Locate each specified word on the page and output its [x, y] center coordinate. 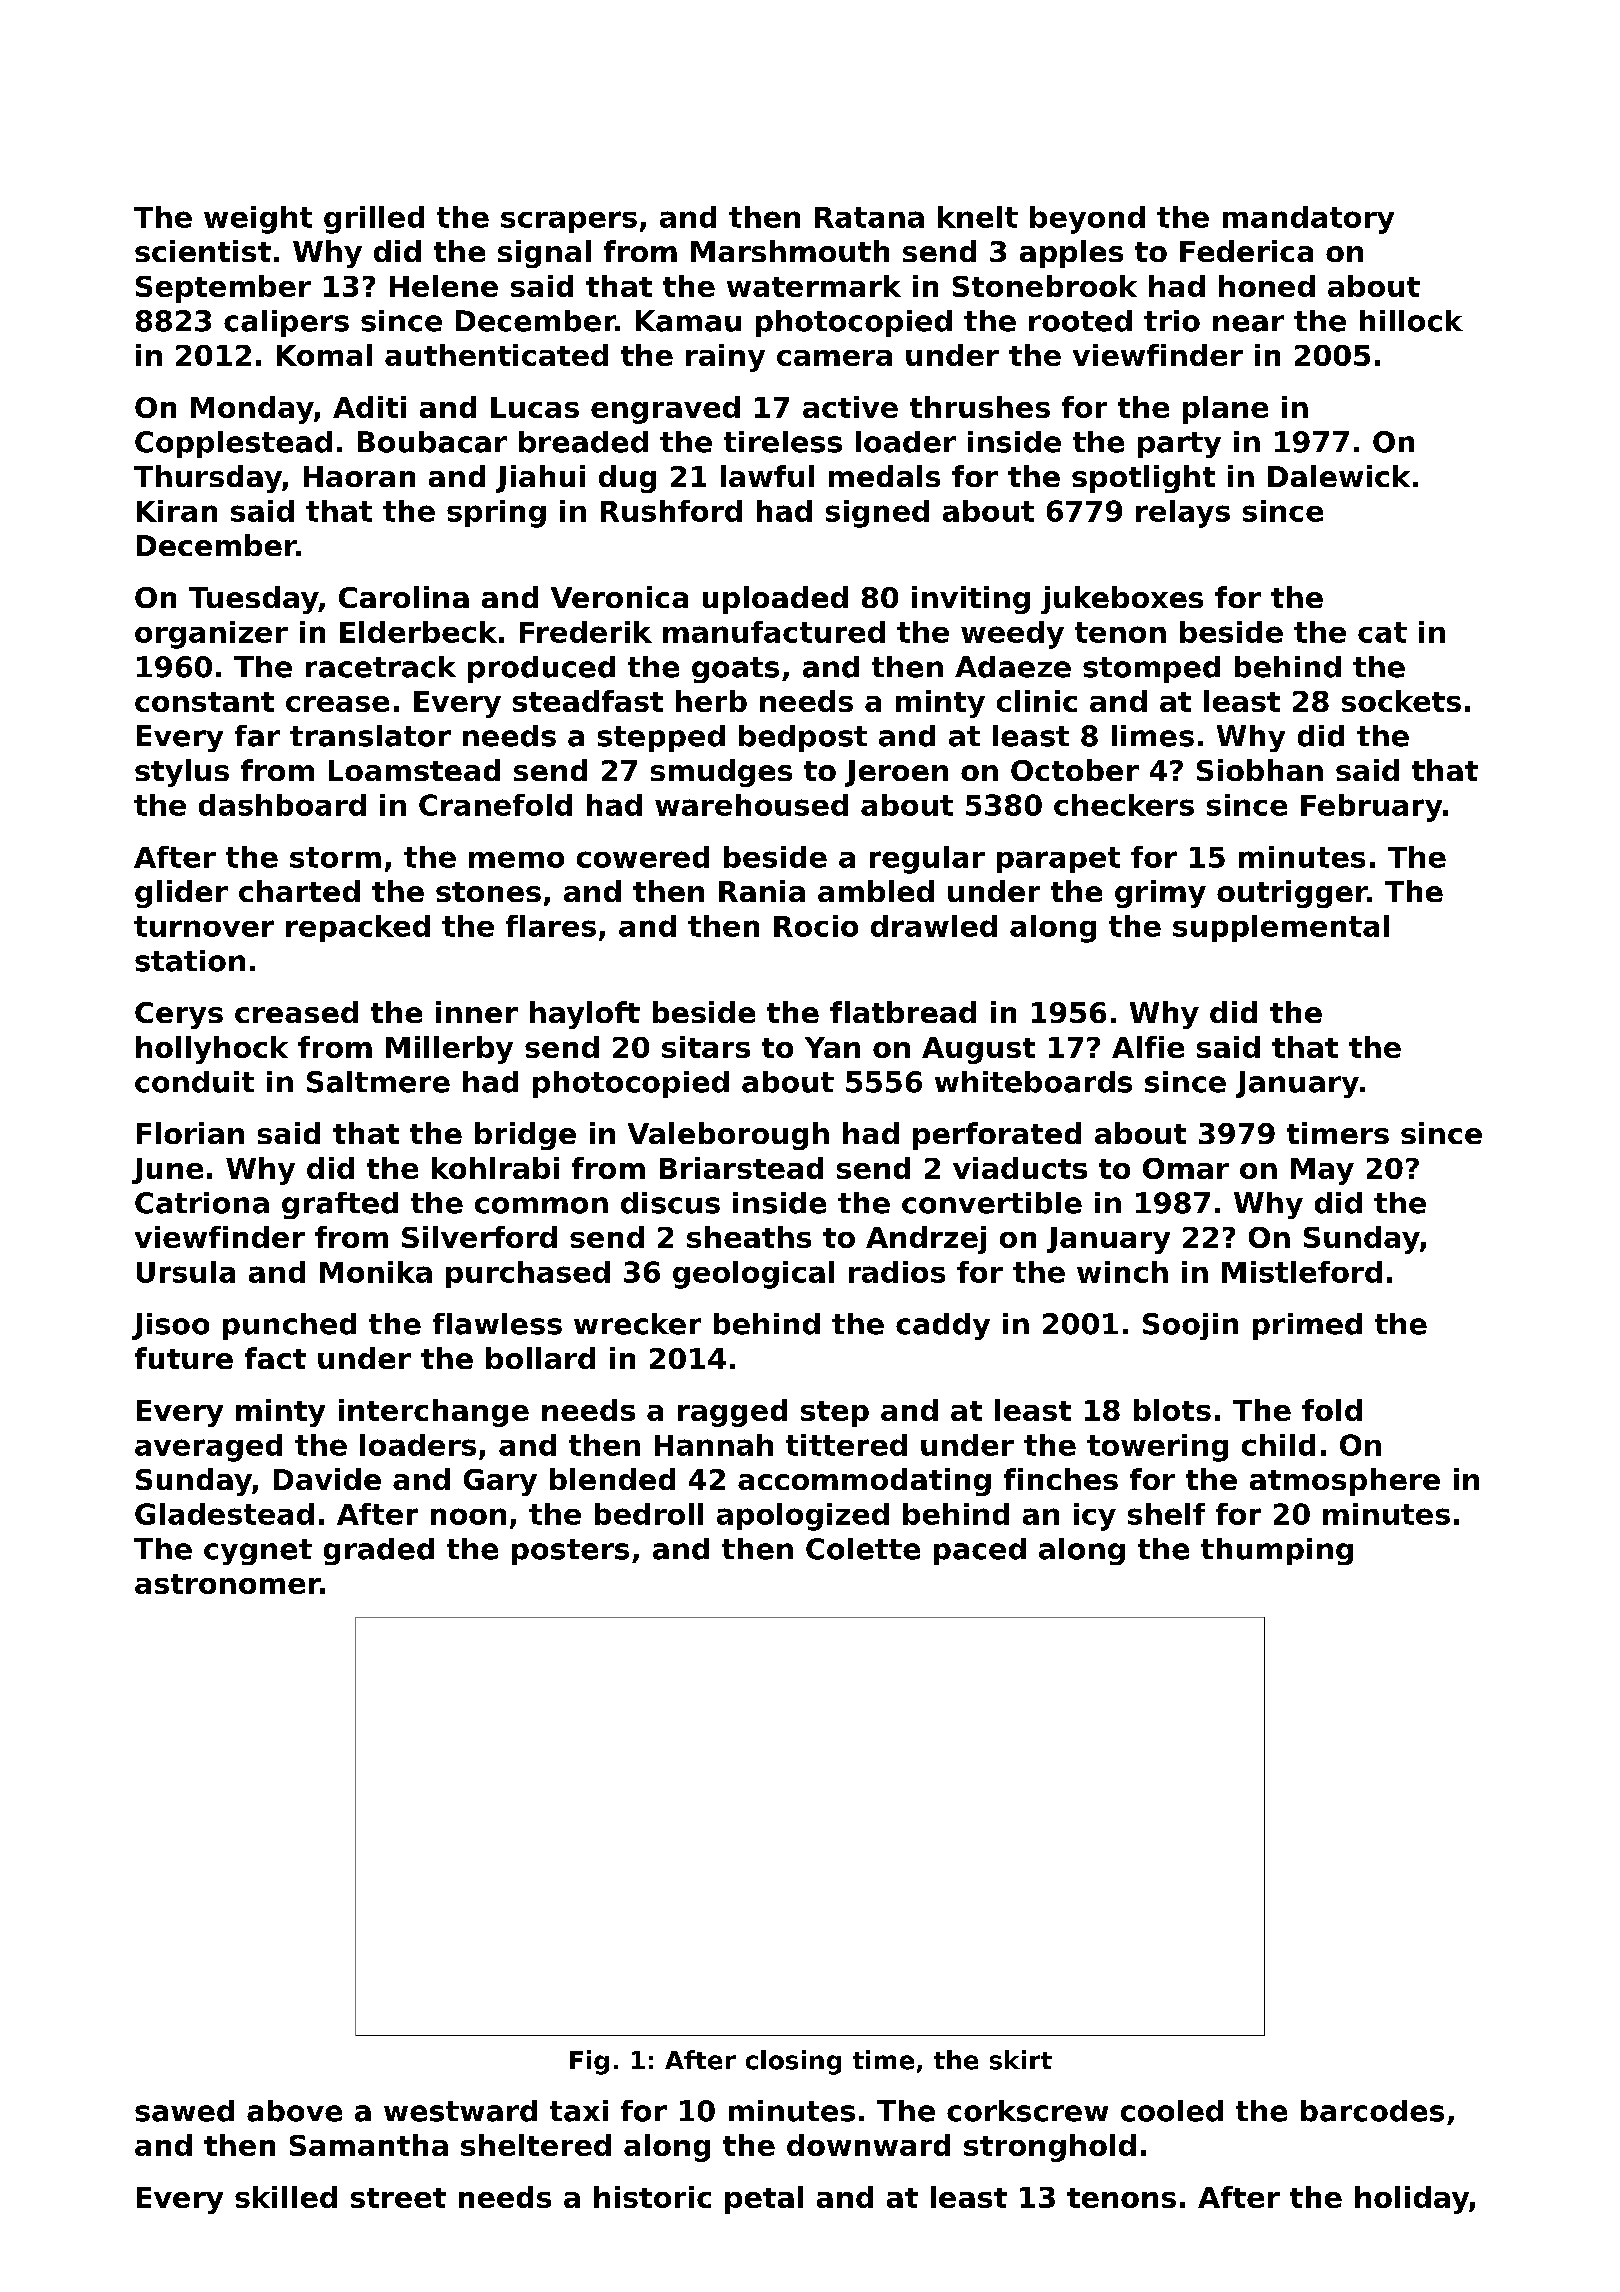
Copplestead [233, 444]
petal [764, 2200]
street [398, 2198]
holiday [1412, 2200]
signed [877, 514]
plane [1225, 410]
